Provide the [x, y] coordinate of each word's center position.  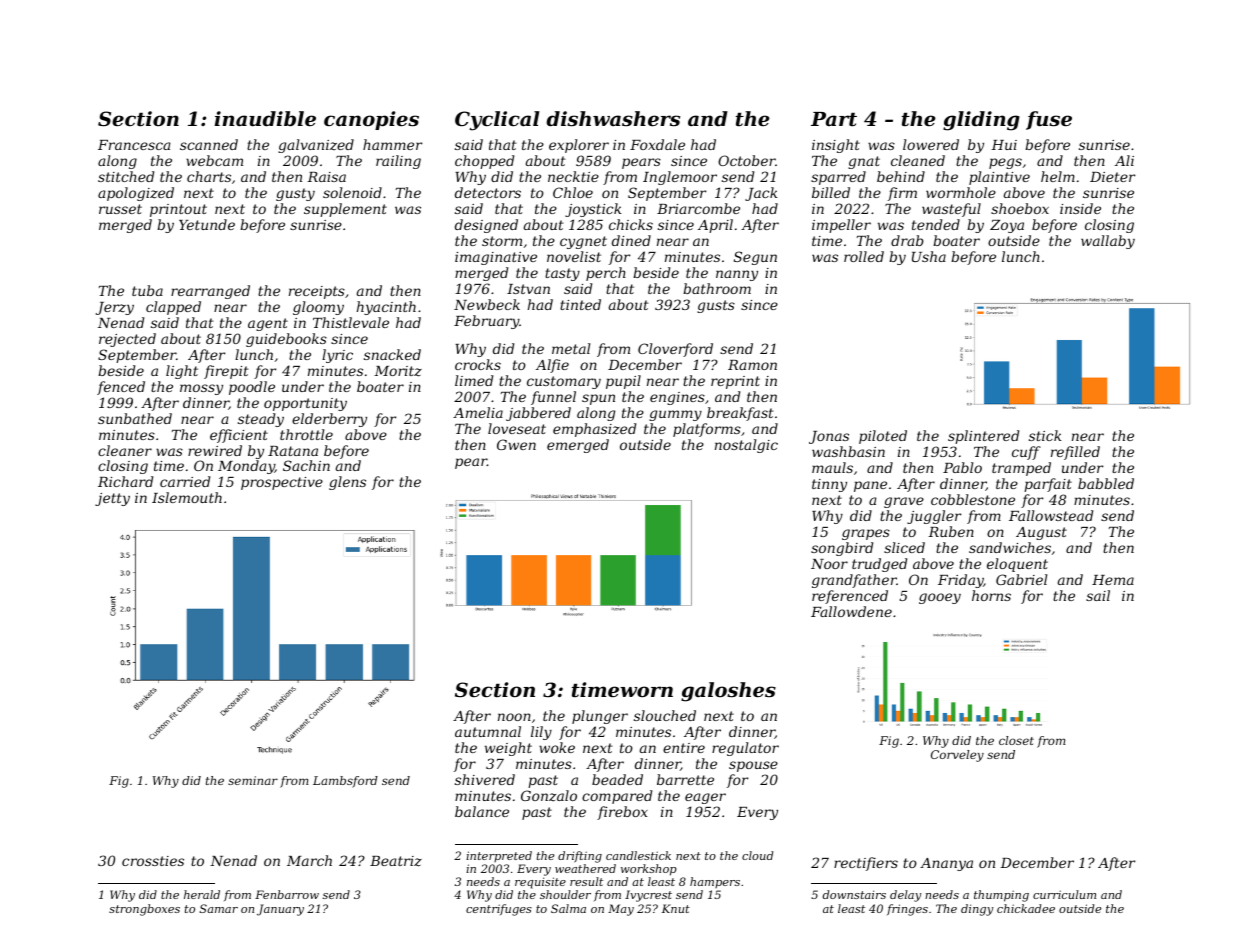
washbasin [848, 451]
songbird [842, 549]
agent [268, 324]
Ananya [946, 864]
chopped [484, 162]
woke [557, 747]
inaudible [265, 118]
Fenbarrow [287, 894]
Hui [1004, 145]
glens [347, 483]
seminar [253, 780]
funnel [553, 398]
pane [870, 486]
